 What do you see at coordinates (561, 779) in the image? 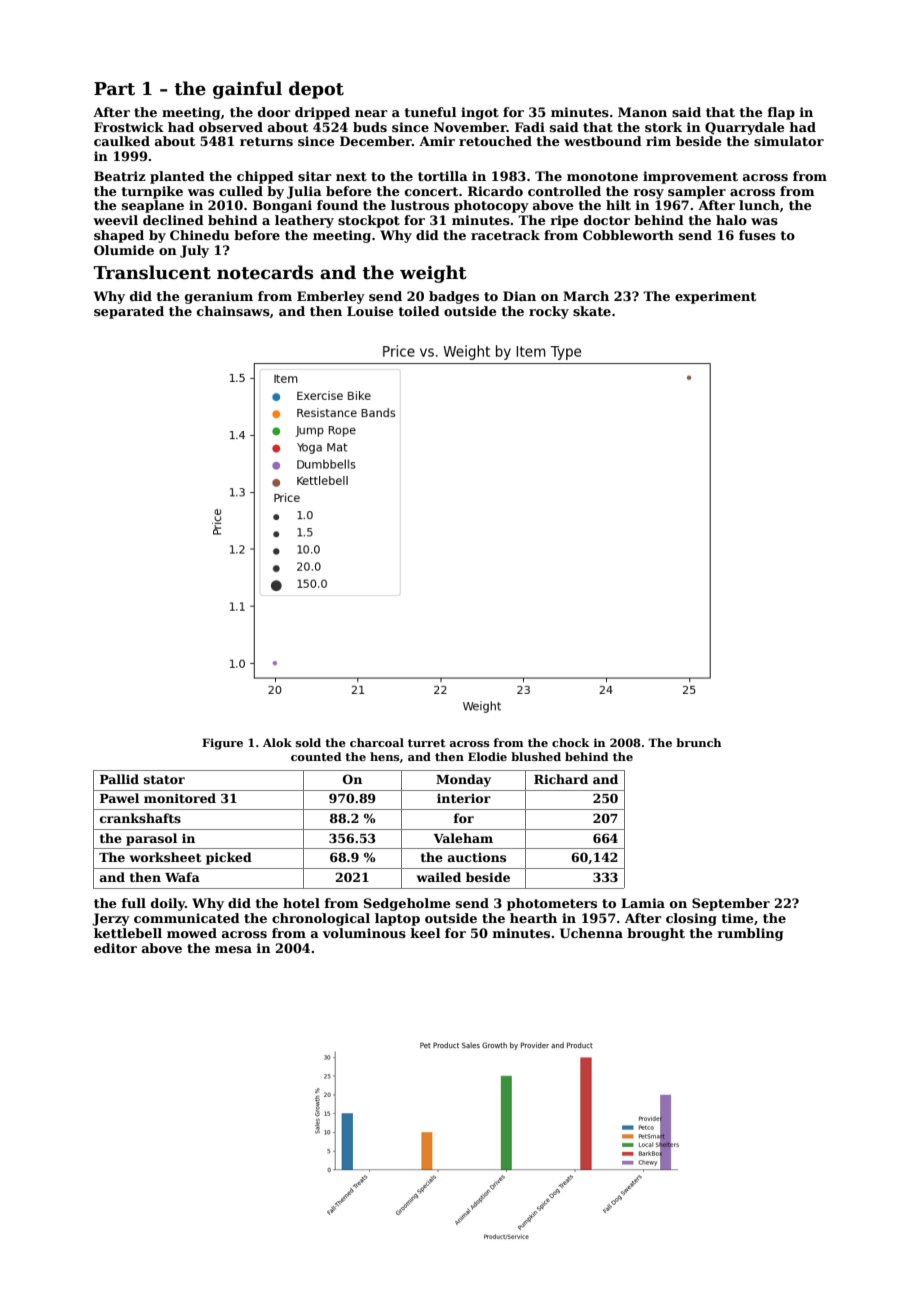
I see `Richard` at bounding box center [561, 779].
